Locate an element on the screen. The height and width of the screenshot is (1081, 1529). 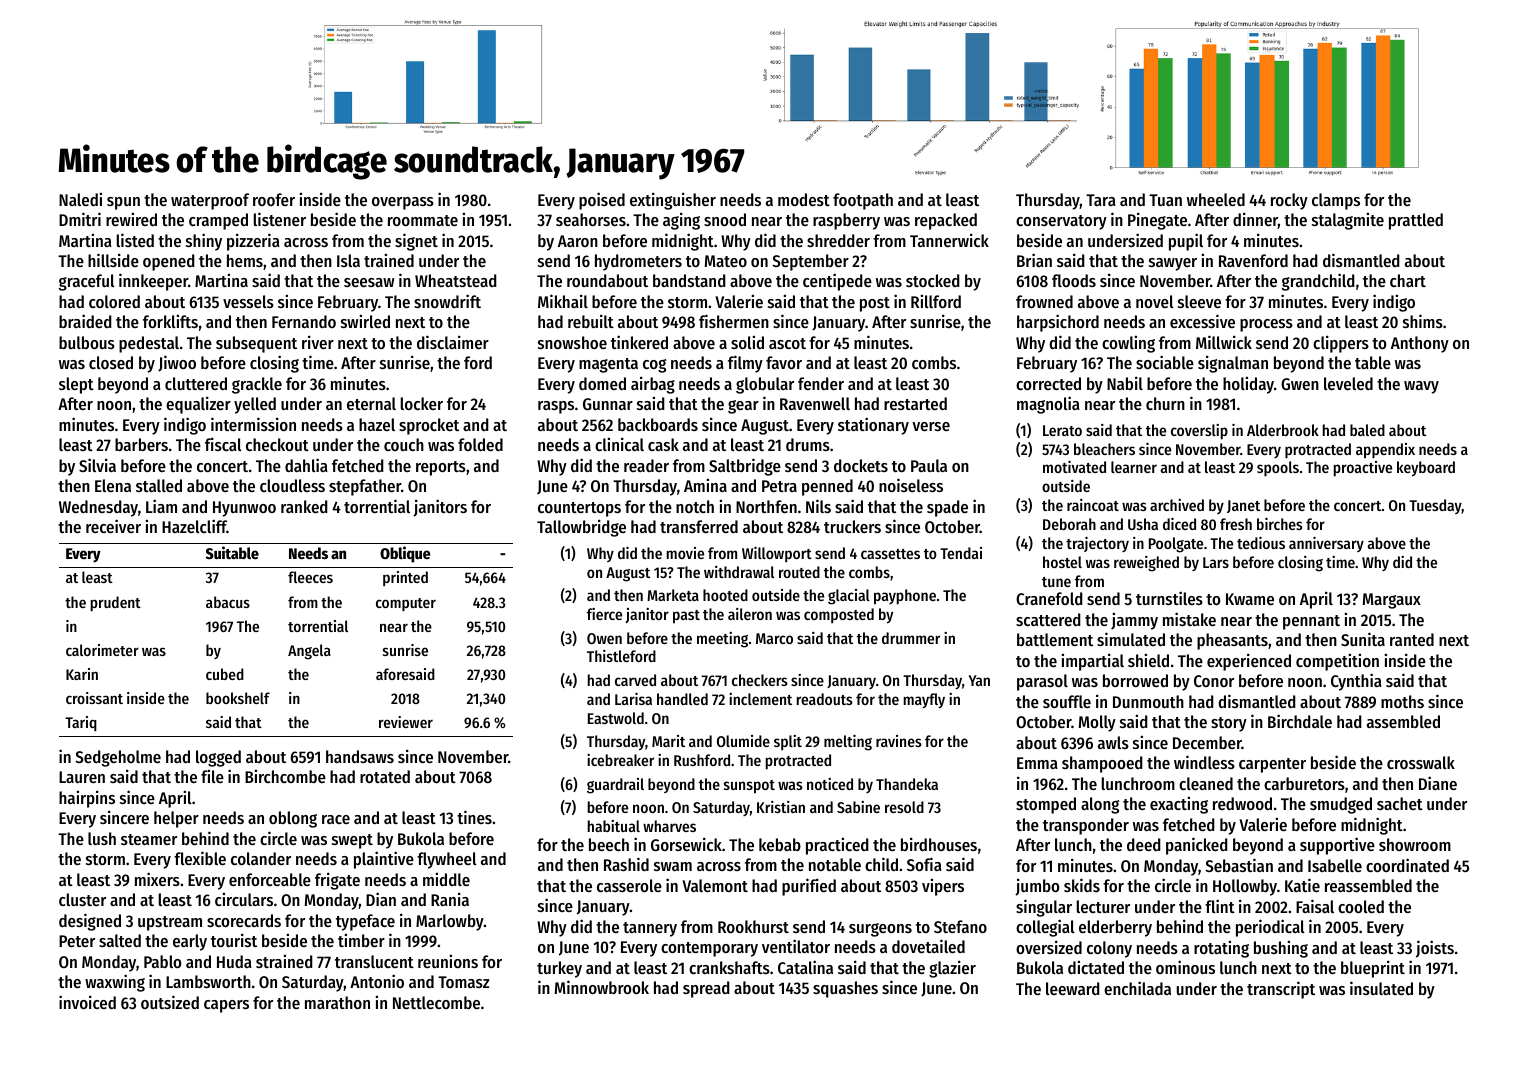
Lerato is located at coordinates (1062, 430).
